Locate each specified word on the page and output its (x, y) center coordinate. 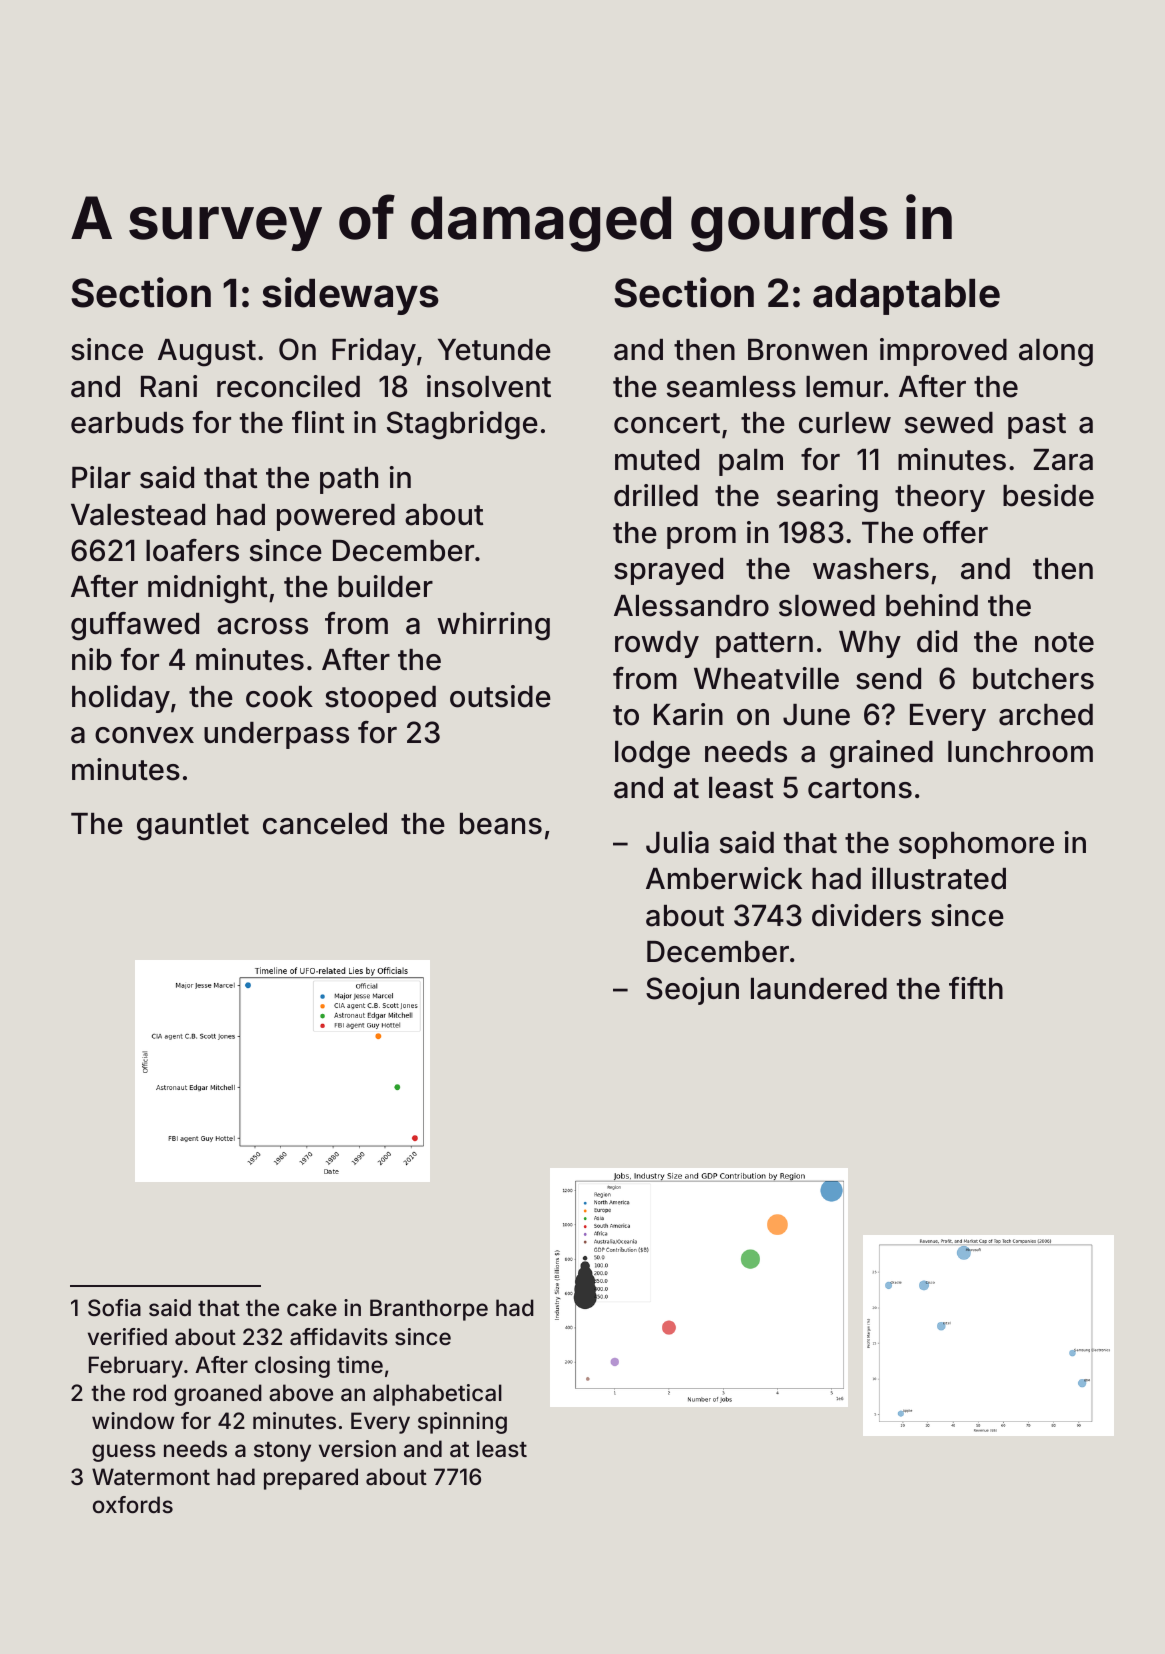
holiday (121, 699)
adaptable (906, 297)
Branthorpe (429, 1310)
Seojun (692, 991)
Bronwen (807, 350)
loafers (192, 550)
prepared (311, 1479)
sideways (350, 296)
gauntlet (193, 827)
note (1064, 642)
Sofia (114, 1308)
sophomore (976, 845)
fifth (976, 988)
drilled (656, 495)
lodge (652, 755)
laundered (819, 989)
